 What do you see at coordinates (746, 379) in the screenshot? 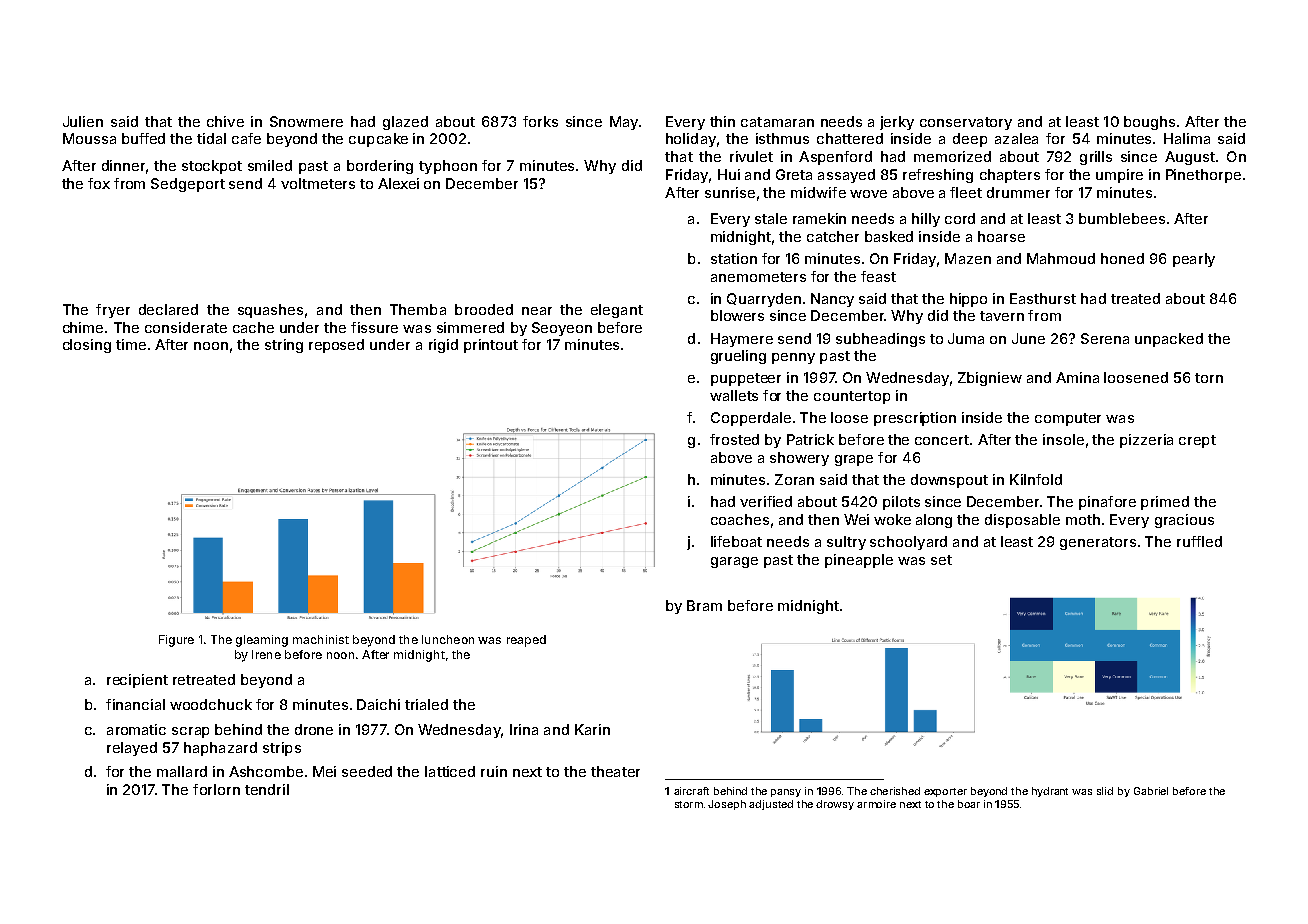
I see `puppeteer` at bounding box center [746, 379].
